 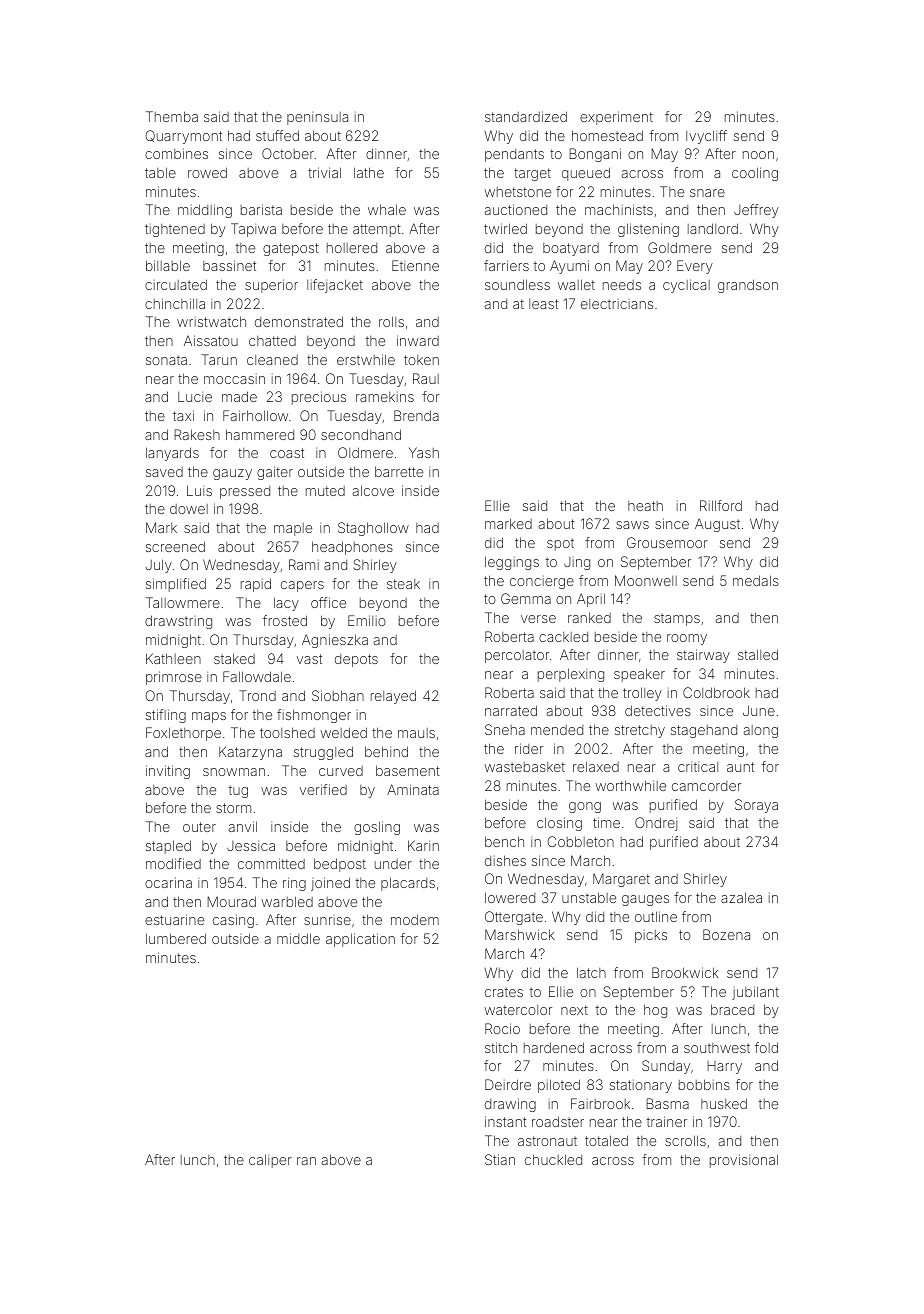 I want to click on standardized, so click(x=526, y=116).
